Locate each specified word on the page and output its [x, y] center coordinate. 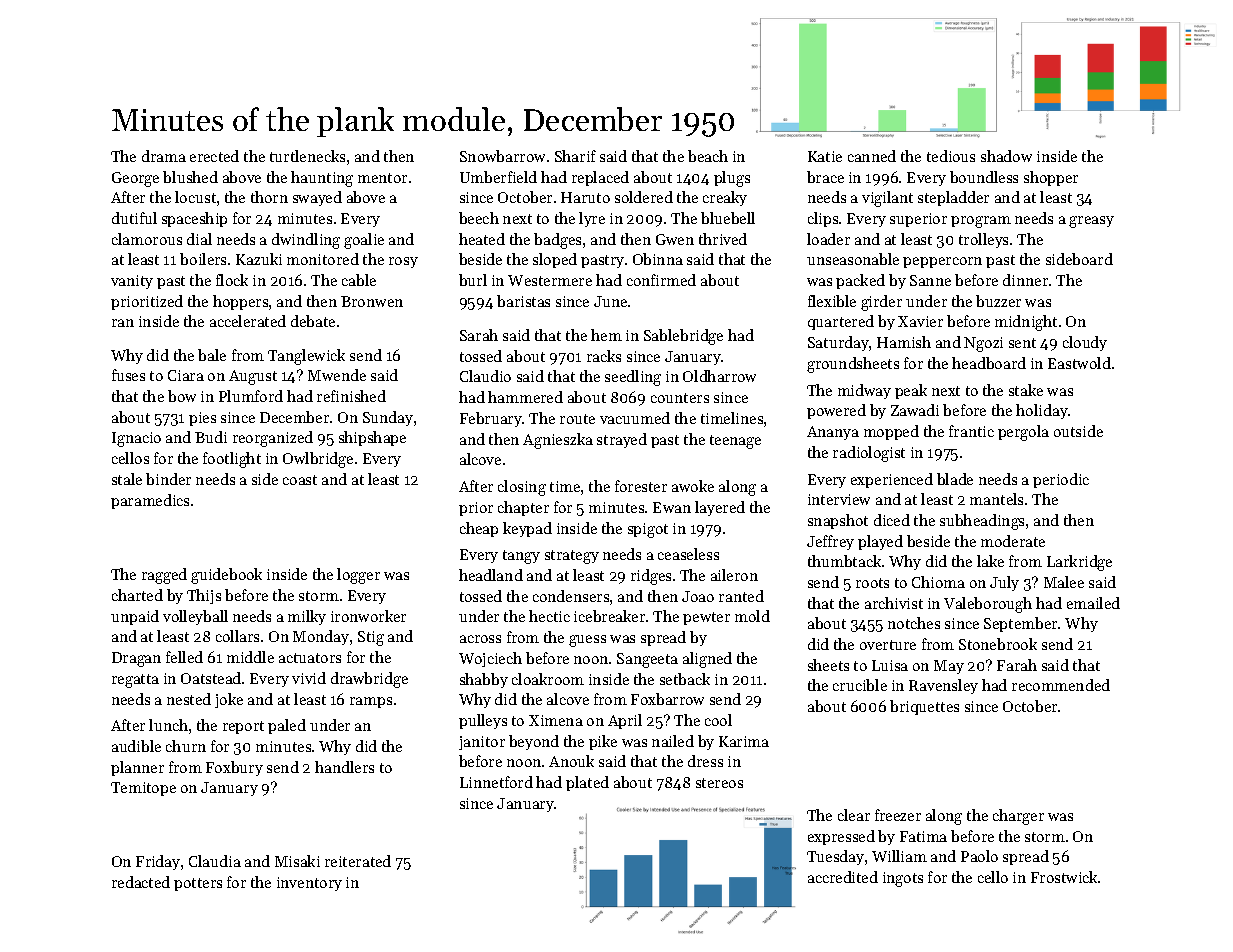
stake [1026, 390]
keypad [527, 529]
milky [307, 617]
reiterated [358, 861]
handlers [344, 767]
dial [199, 239]
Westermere [550, 280]
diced [892, 520]
